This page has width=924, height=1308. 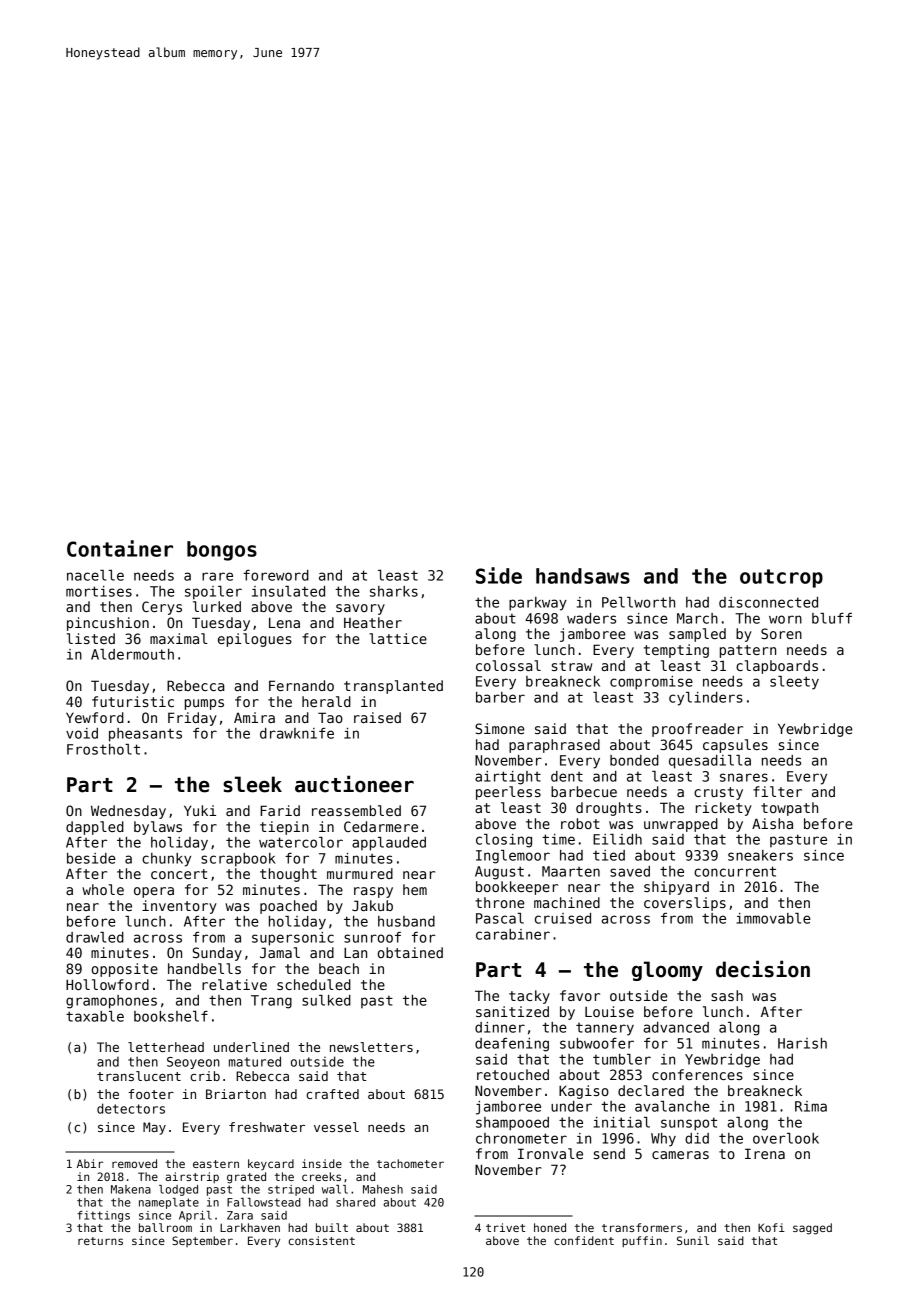 What do you see at coordinates (288, 875) in the page?
I see `thought` at bounding box center [288, 875].
